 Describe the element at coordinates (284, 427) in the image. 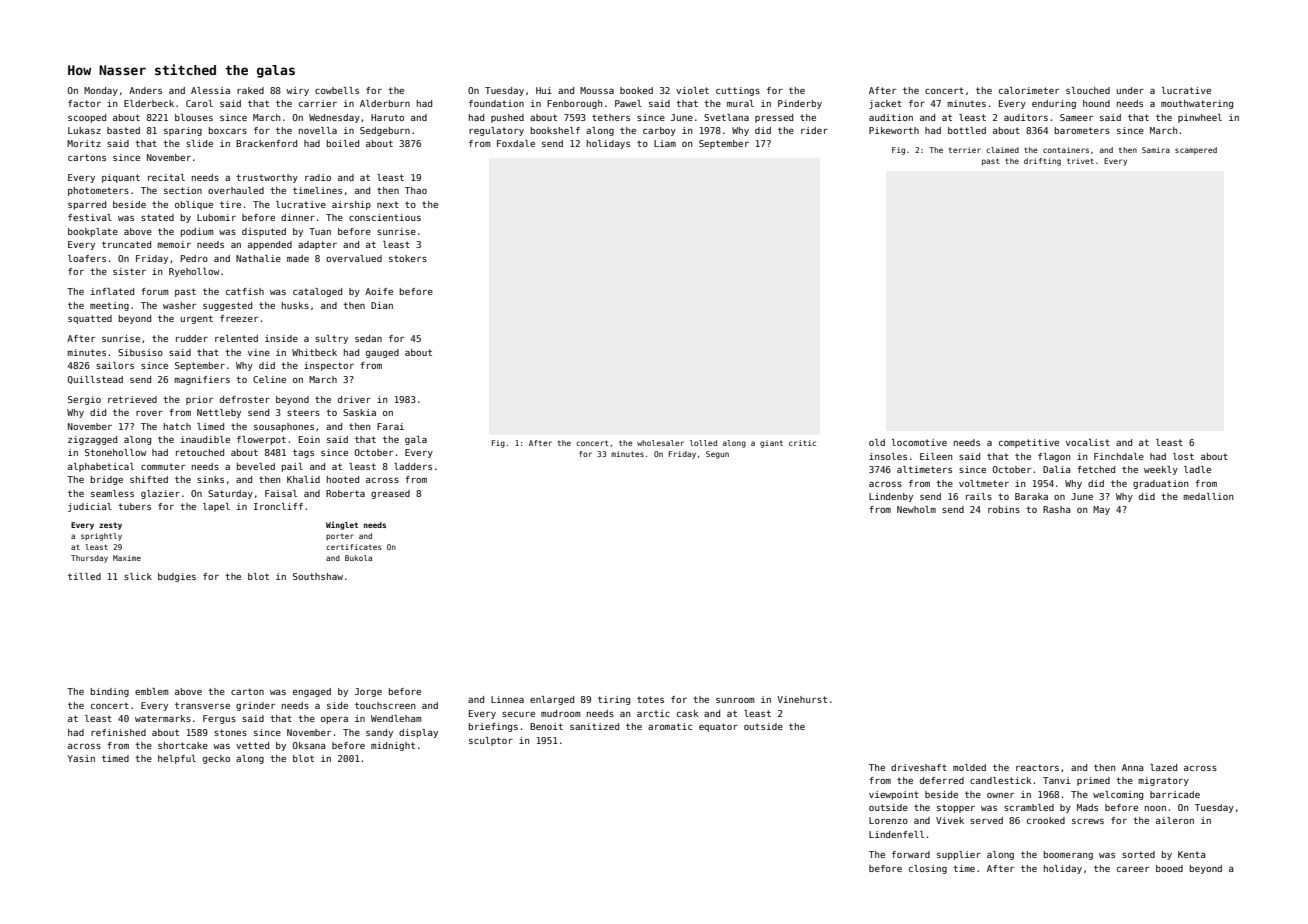

I see `sousaphones` at that location.
